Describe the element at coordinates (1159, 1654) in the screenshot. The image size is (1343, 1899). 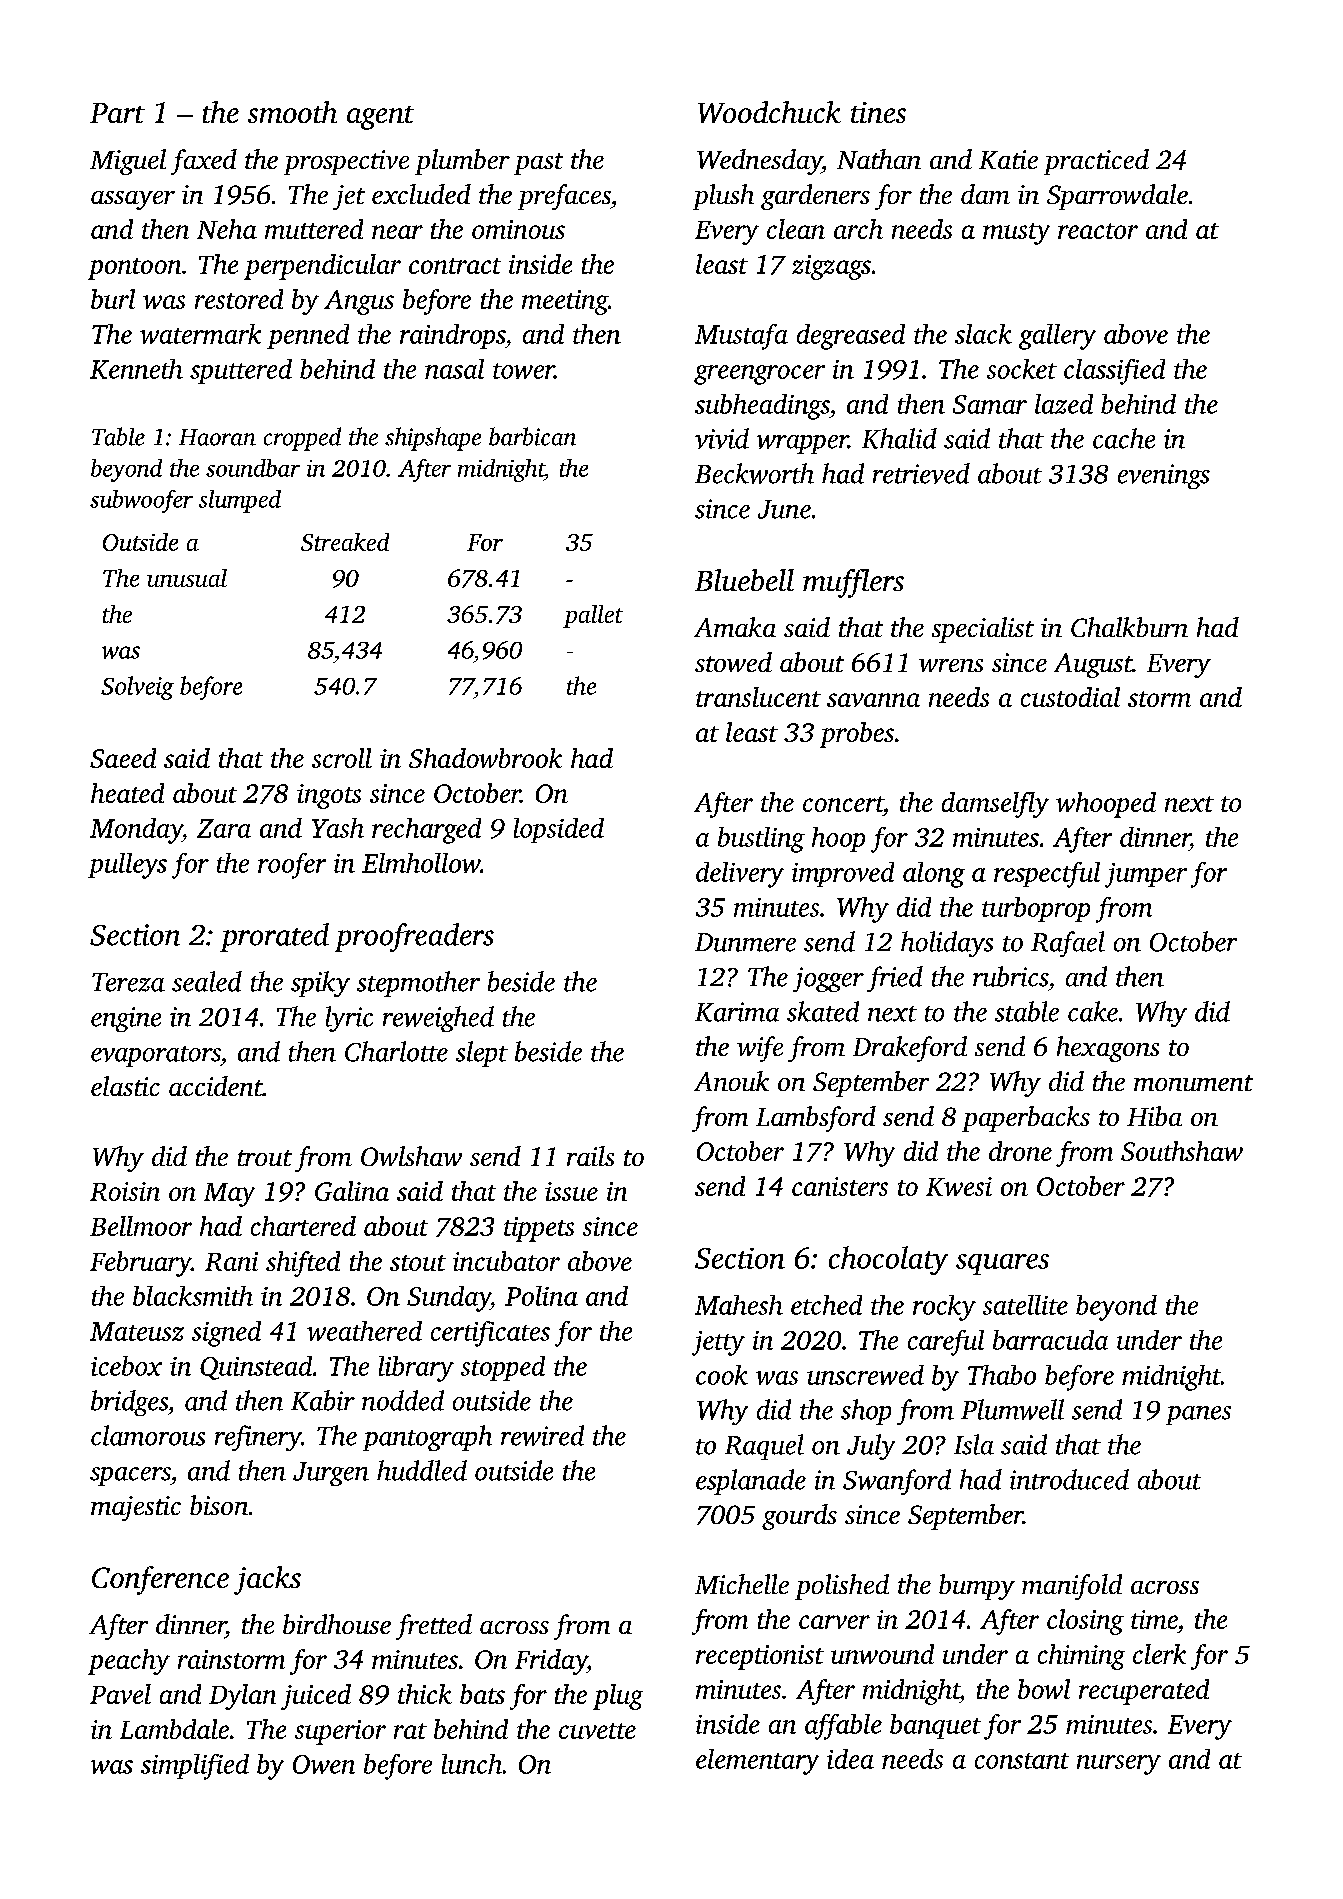
I see `clerk` at that location.
